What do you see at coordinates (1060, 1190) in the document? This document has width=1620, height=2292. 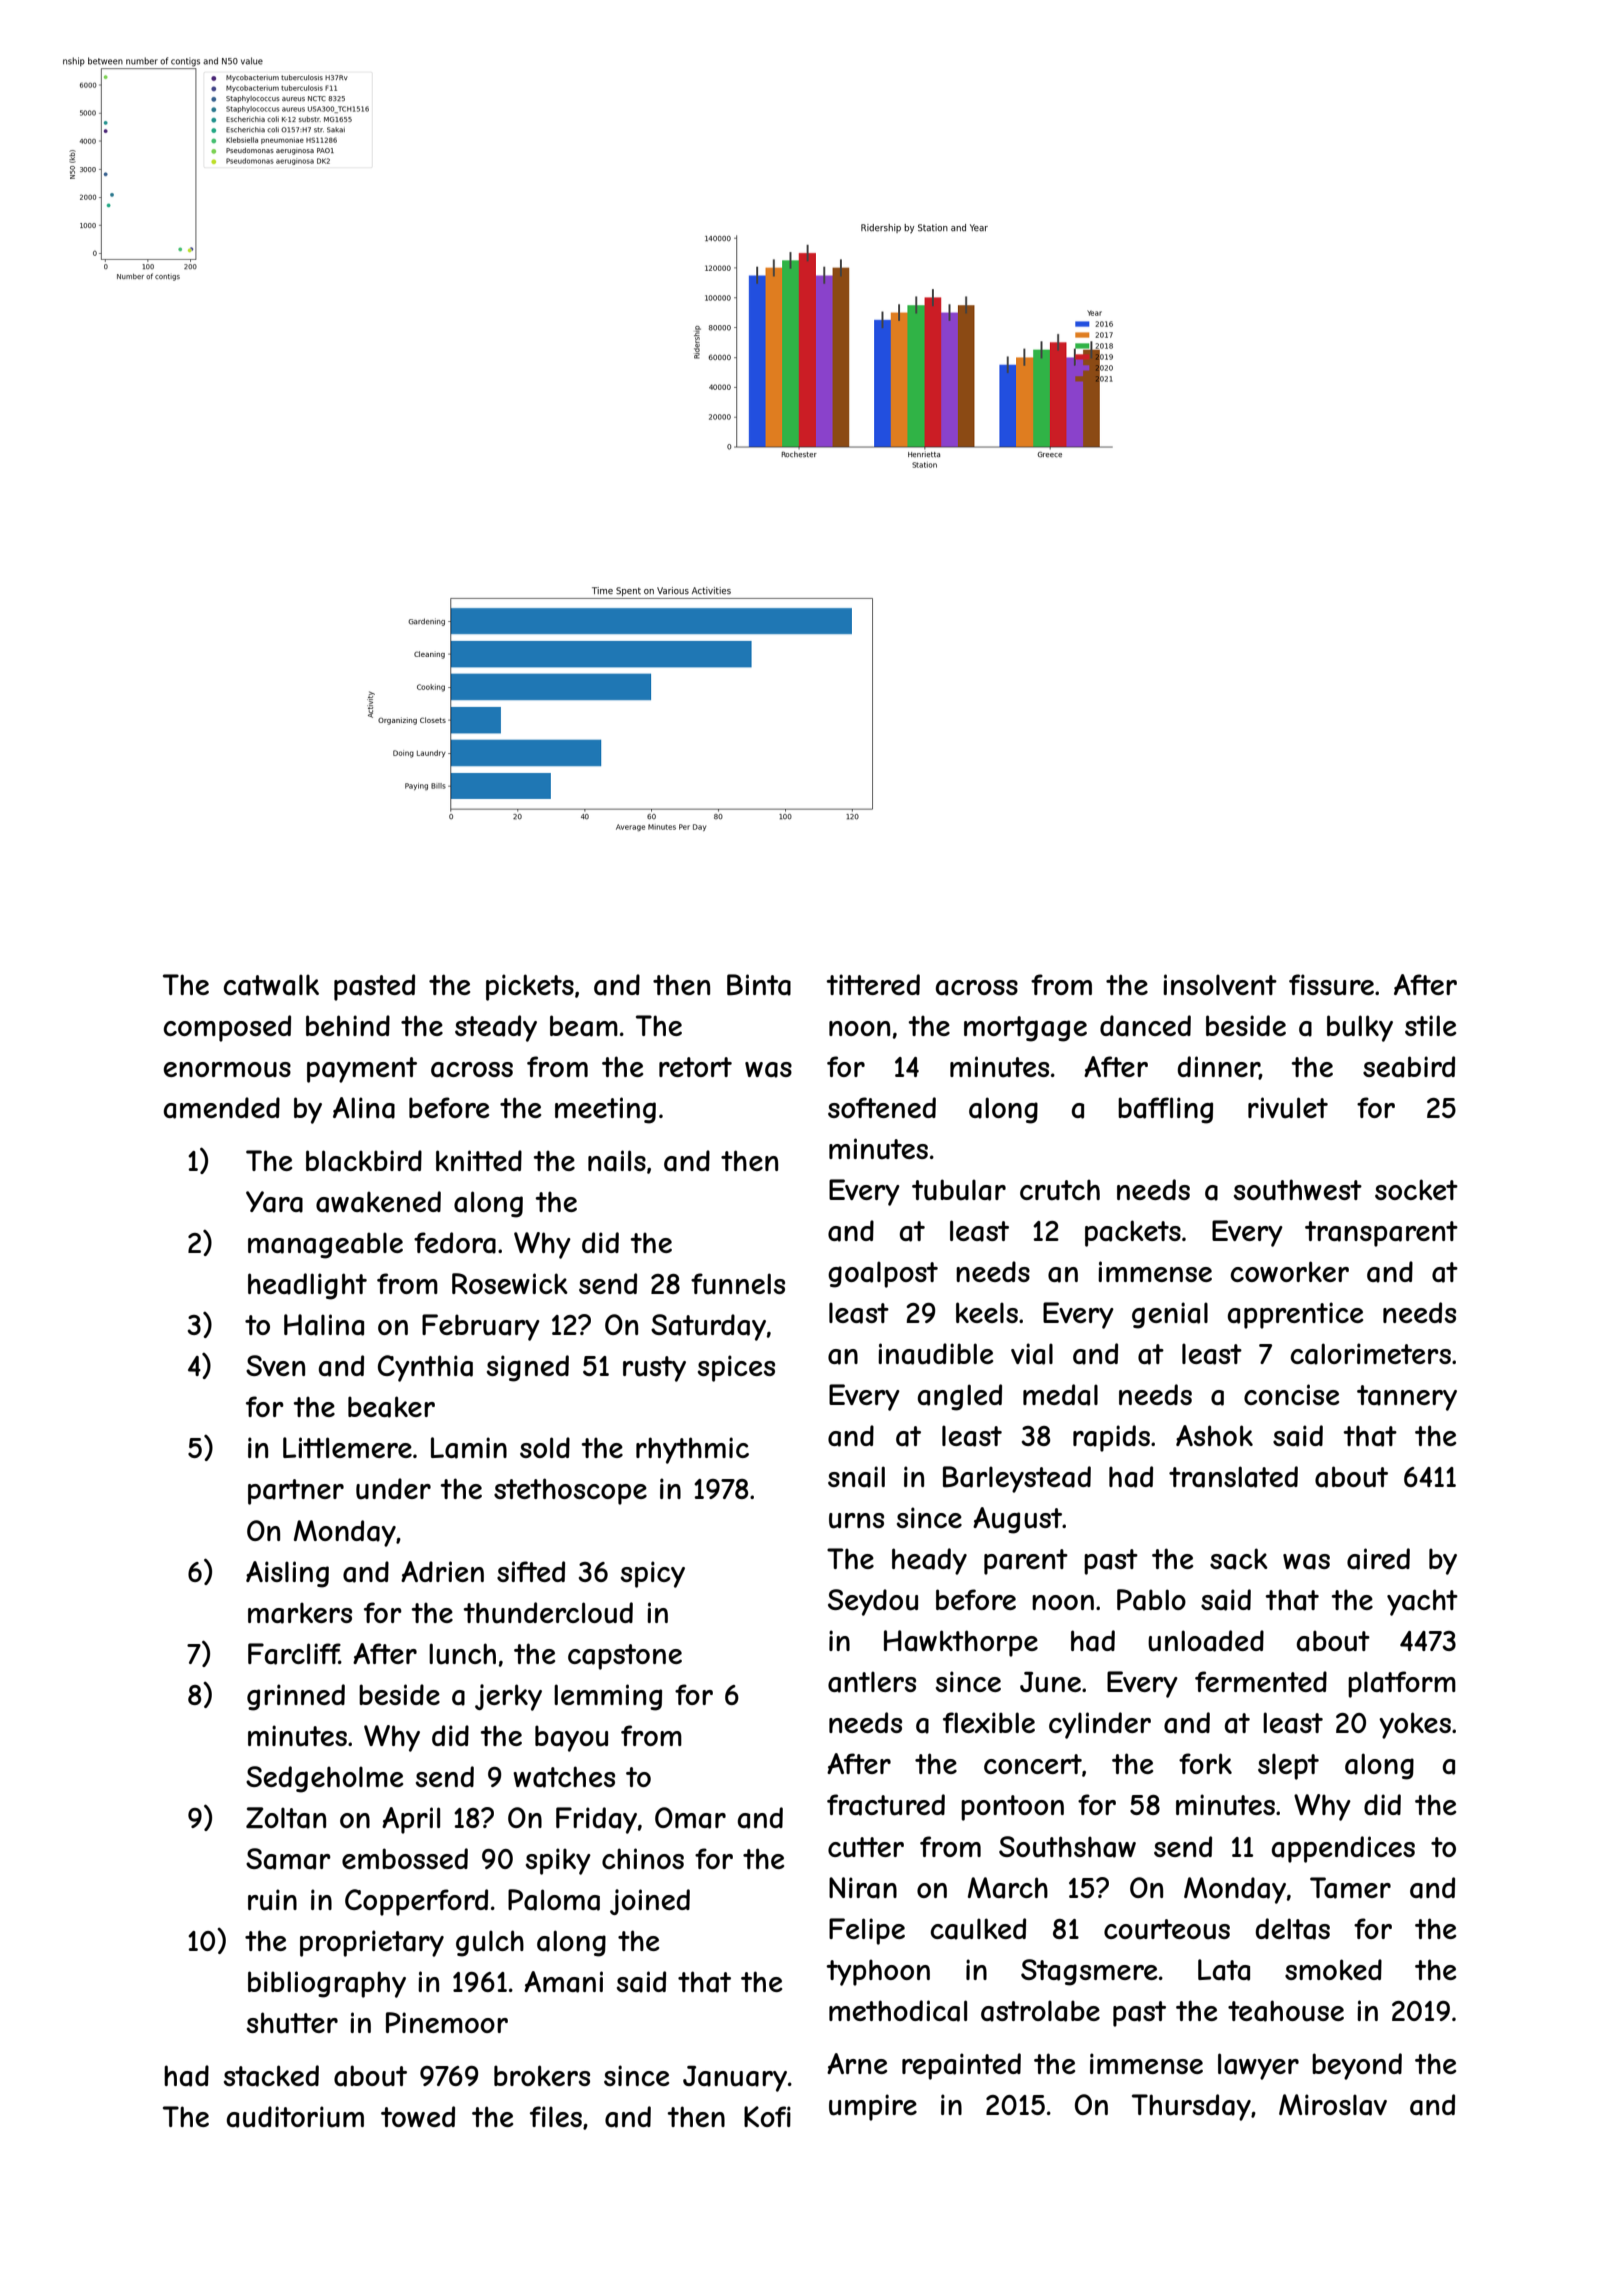 I see `crutch` at bounding box center [1060, 1190].
